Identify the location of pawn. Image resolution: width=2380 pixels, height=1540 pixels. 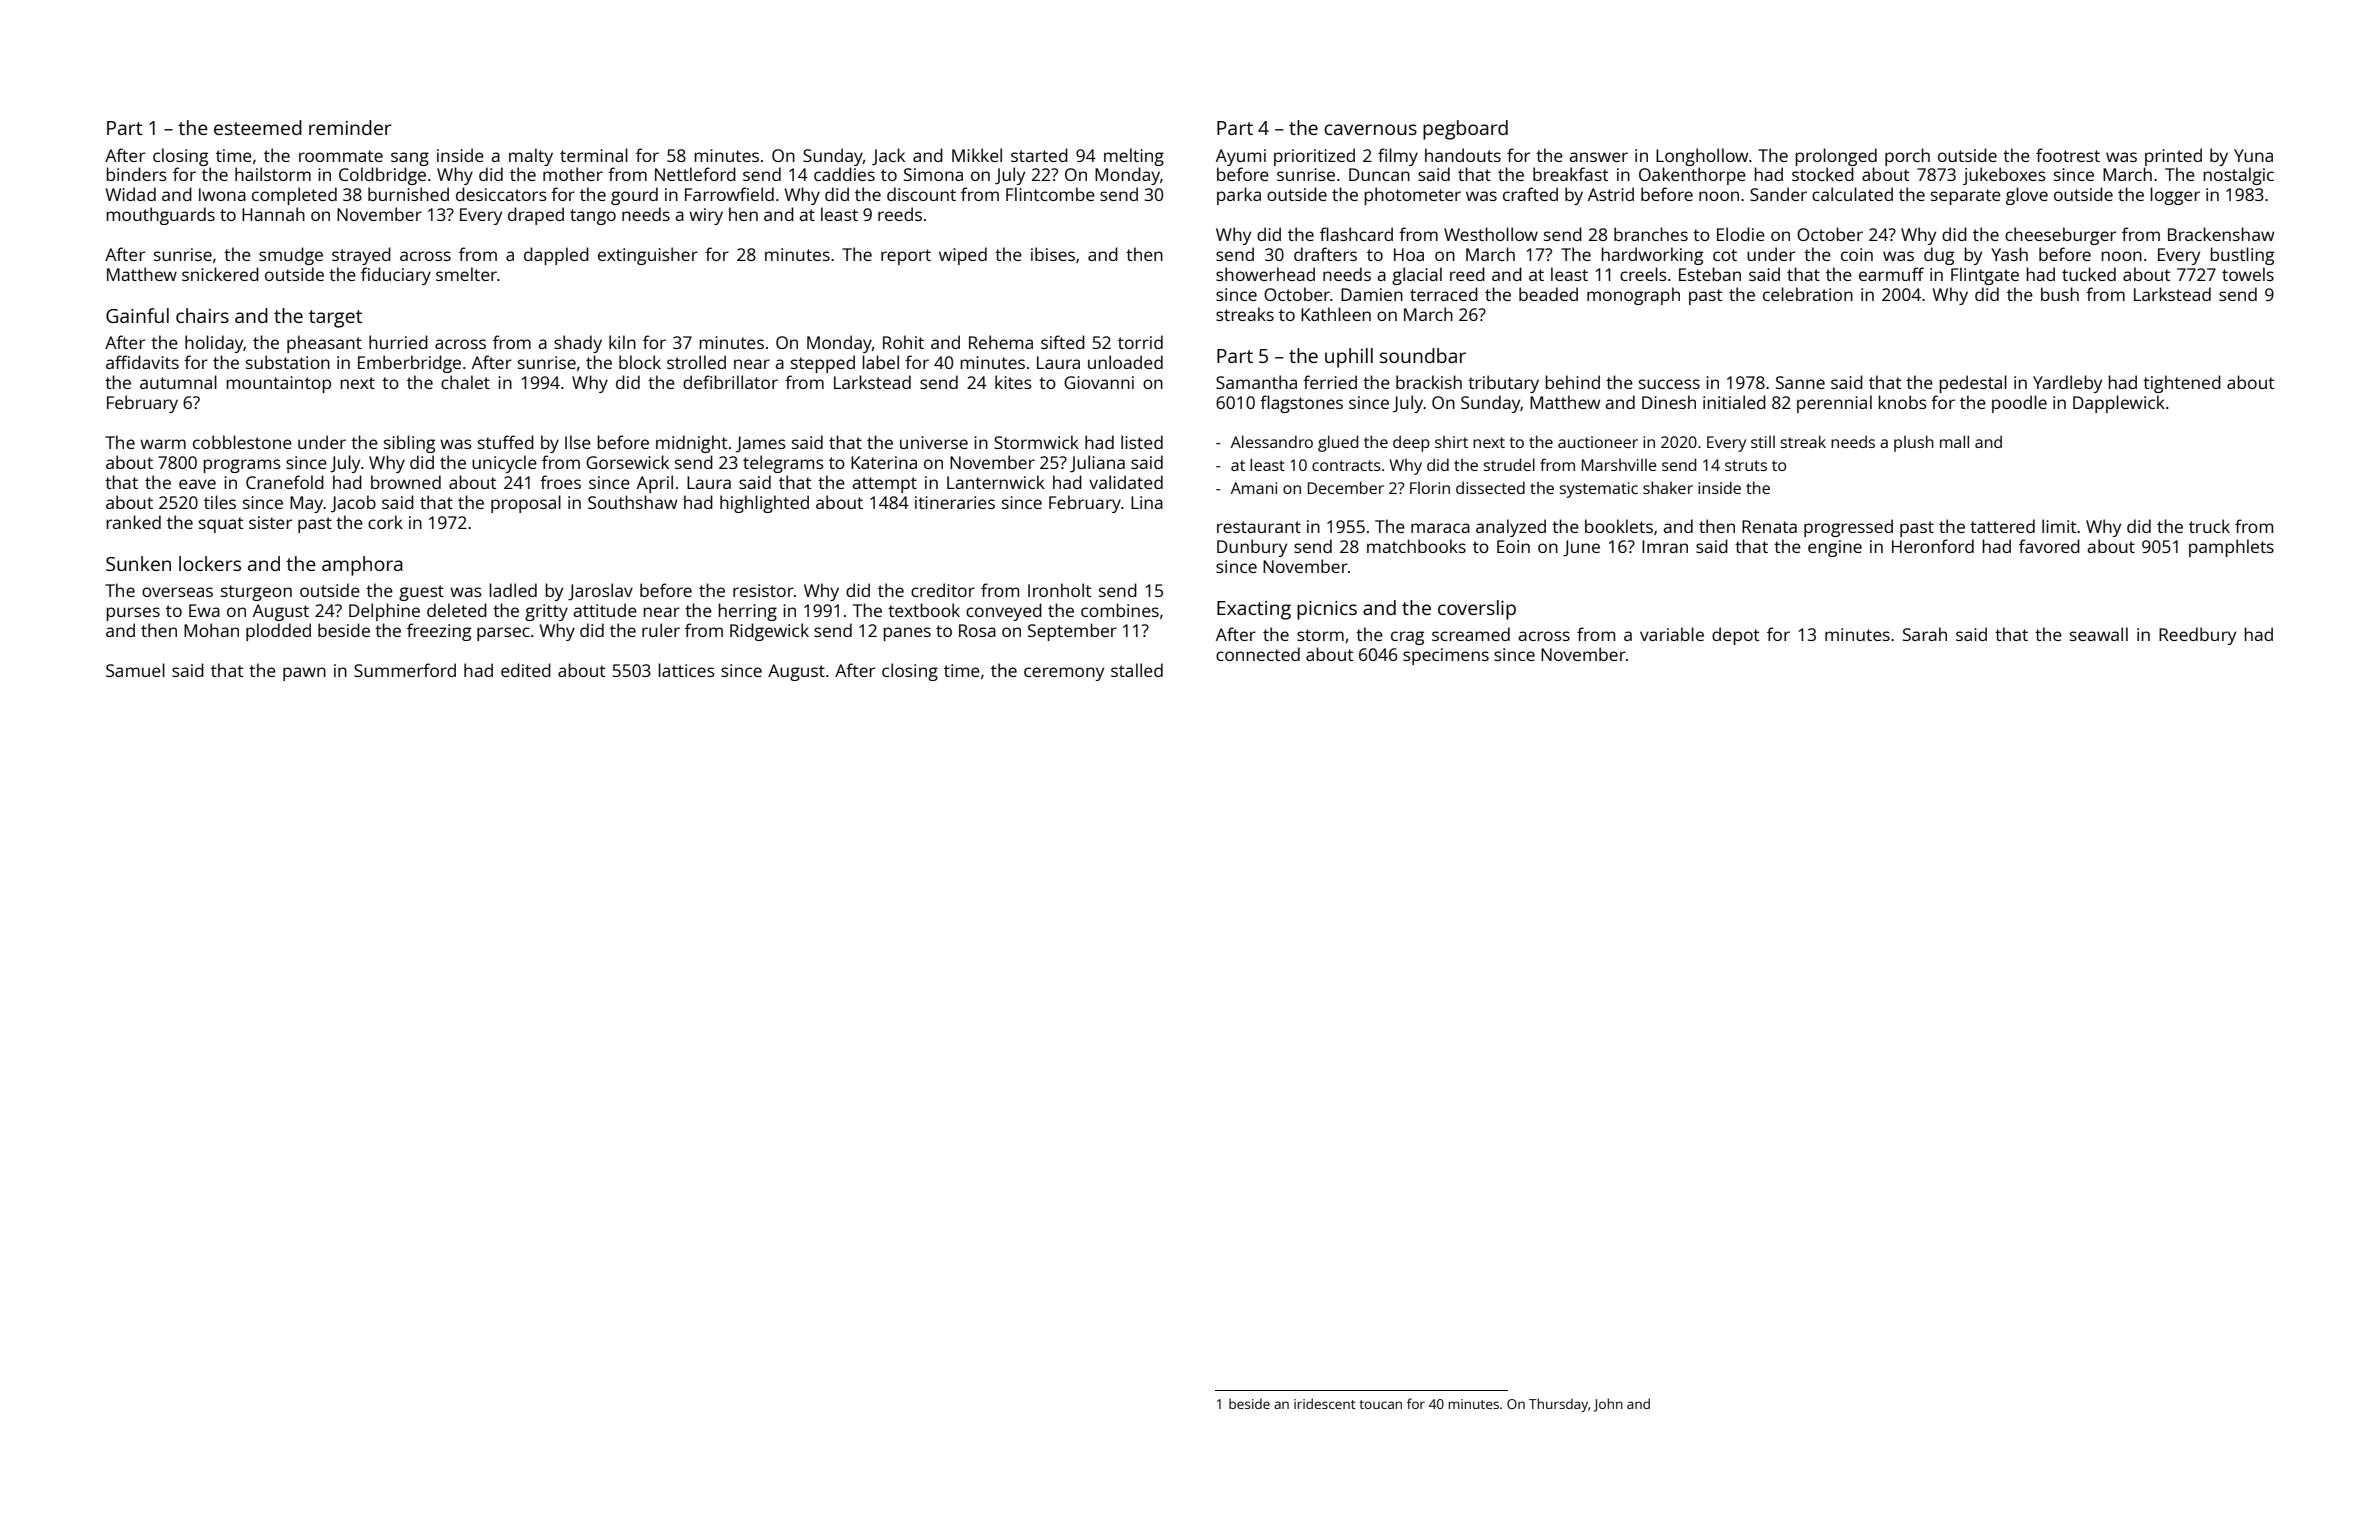
(304, 674).
